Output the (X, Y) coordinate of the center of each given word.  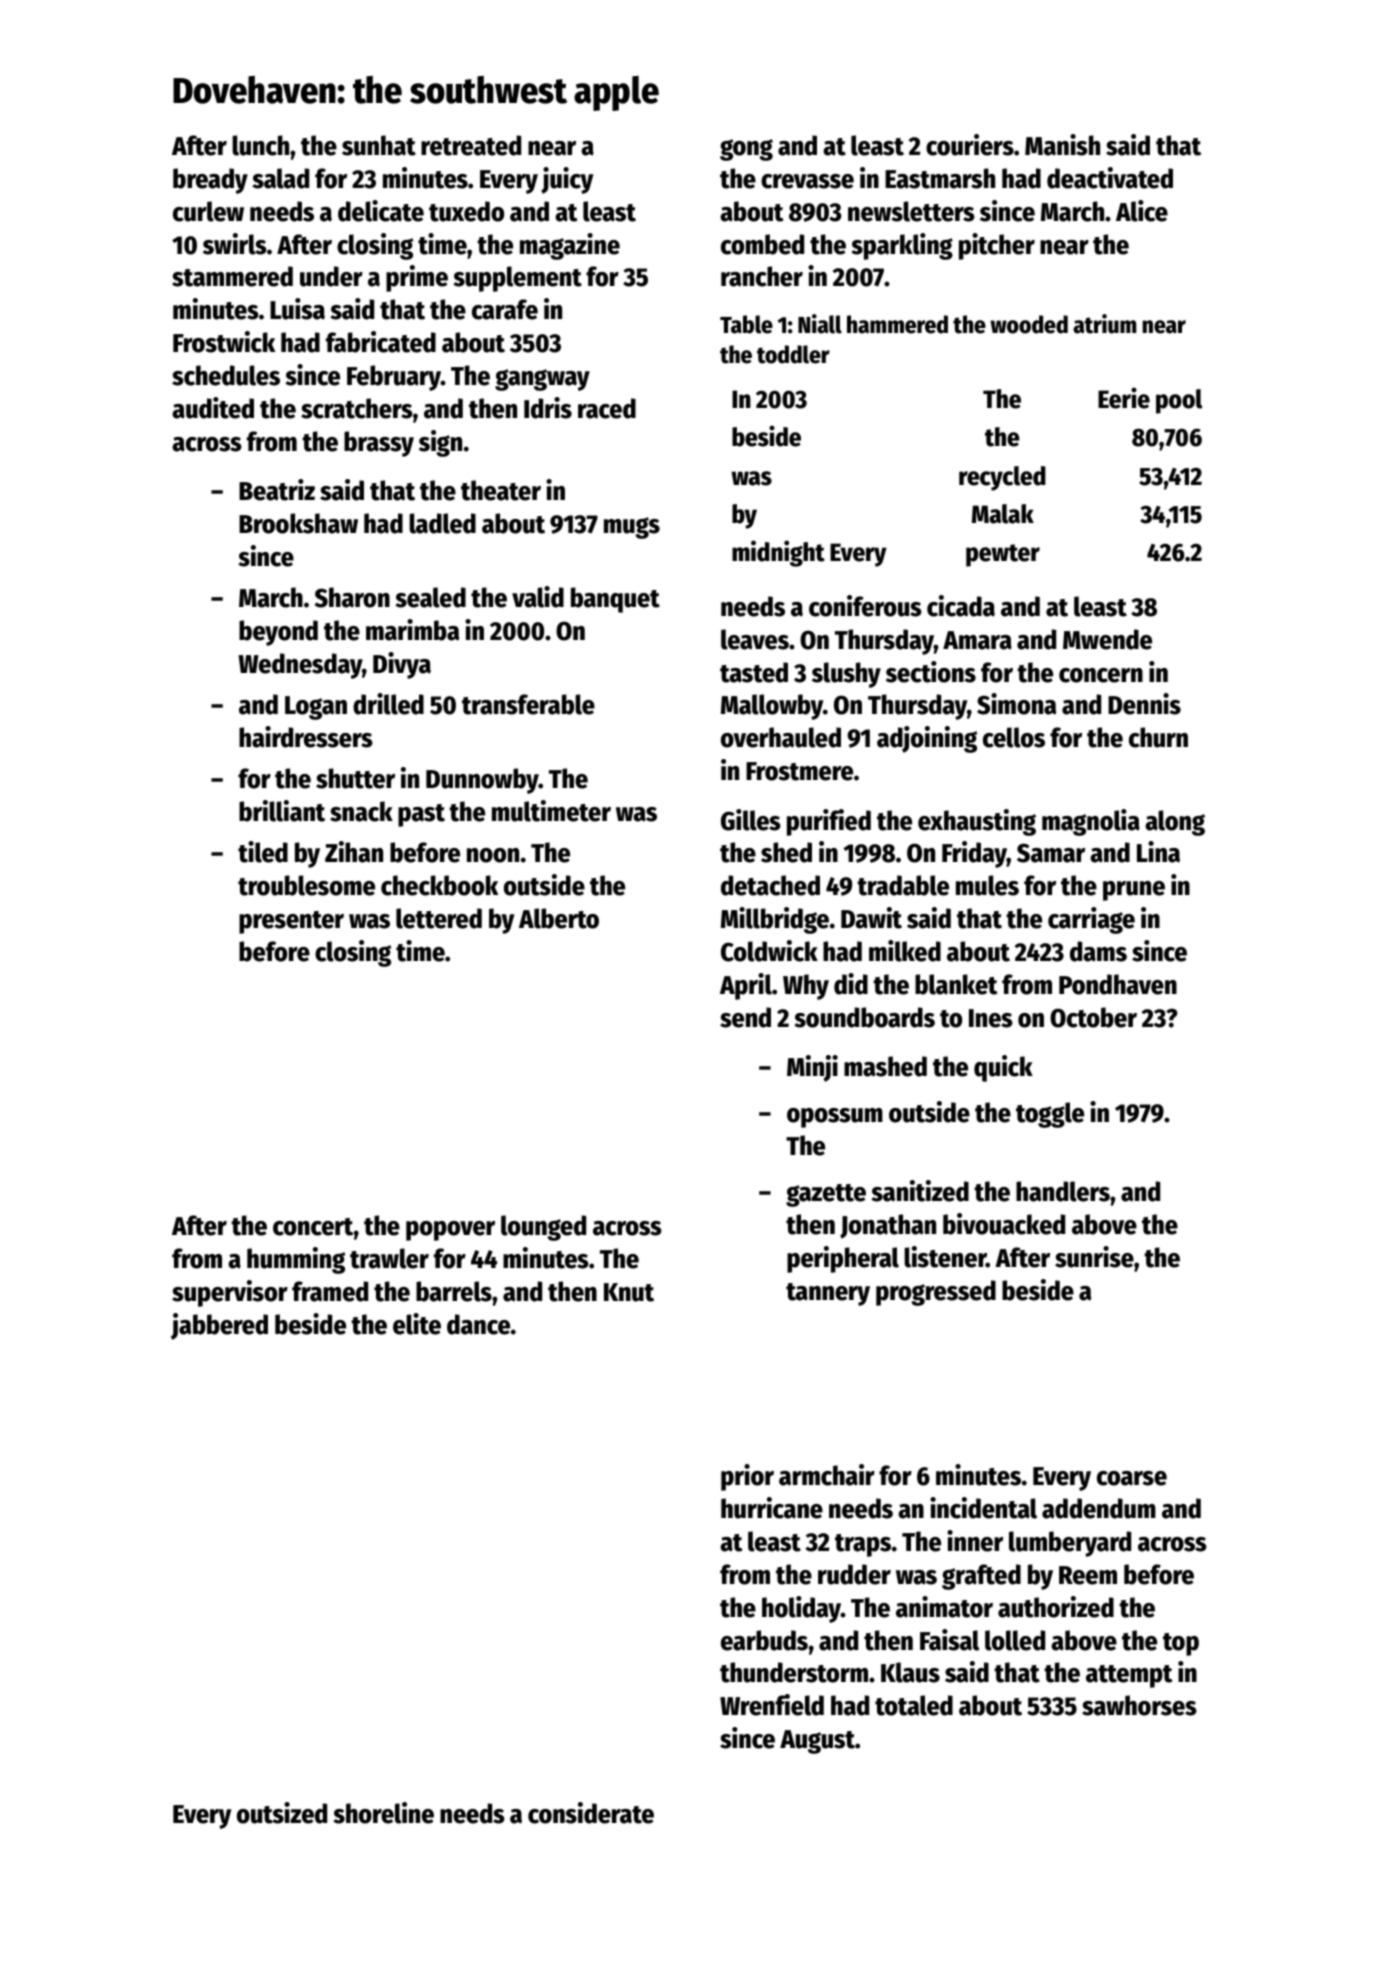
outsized (282, 1813)
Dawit (871, 918)
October (1093, 1017)
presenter (291, 922)
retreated (471, 145)
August (817, 1742)
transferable (528, 704)
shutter (355, 778)
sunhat (379, 145)
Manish (1062, 145)
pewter (1003, 555)
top (1181, 1644)
